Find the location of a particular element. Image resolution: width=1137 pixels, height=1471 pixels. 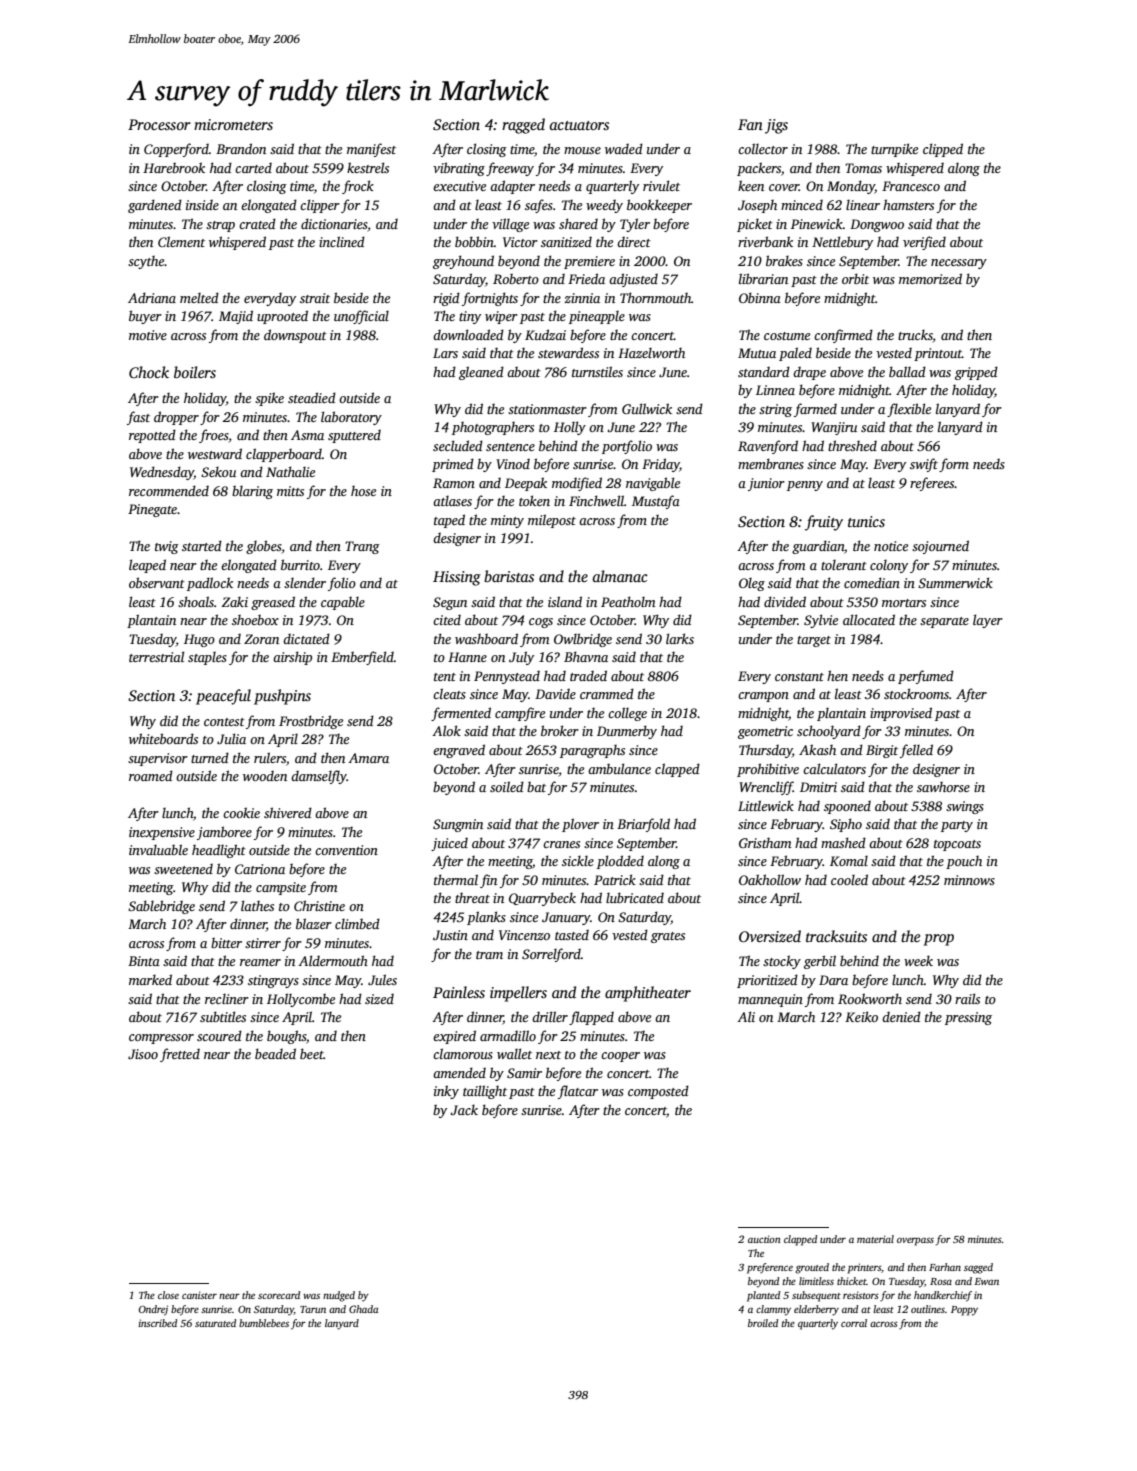

engraved is located at coordinates (459, 751).
